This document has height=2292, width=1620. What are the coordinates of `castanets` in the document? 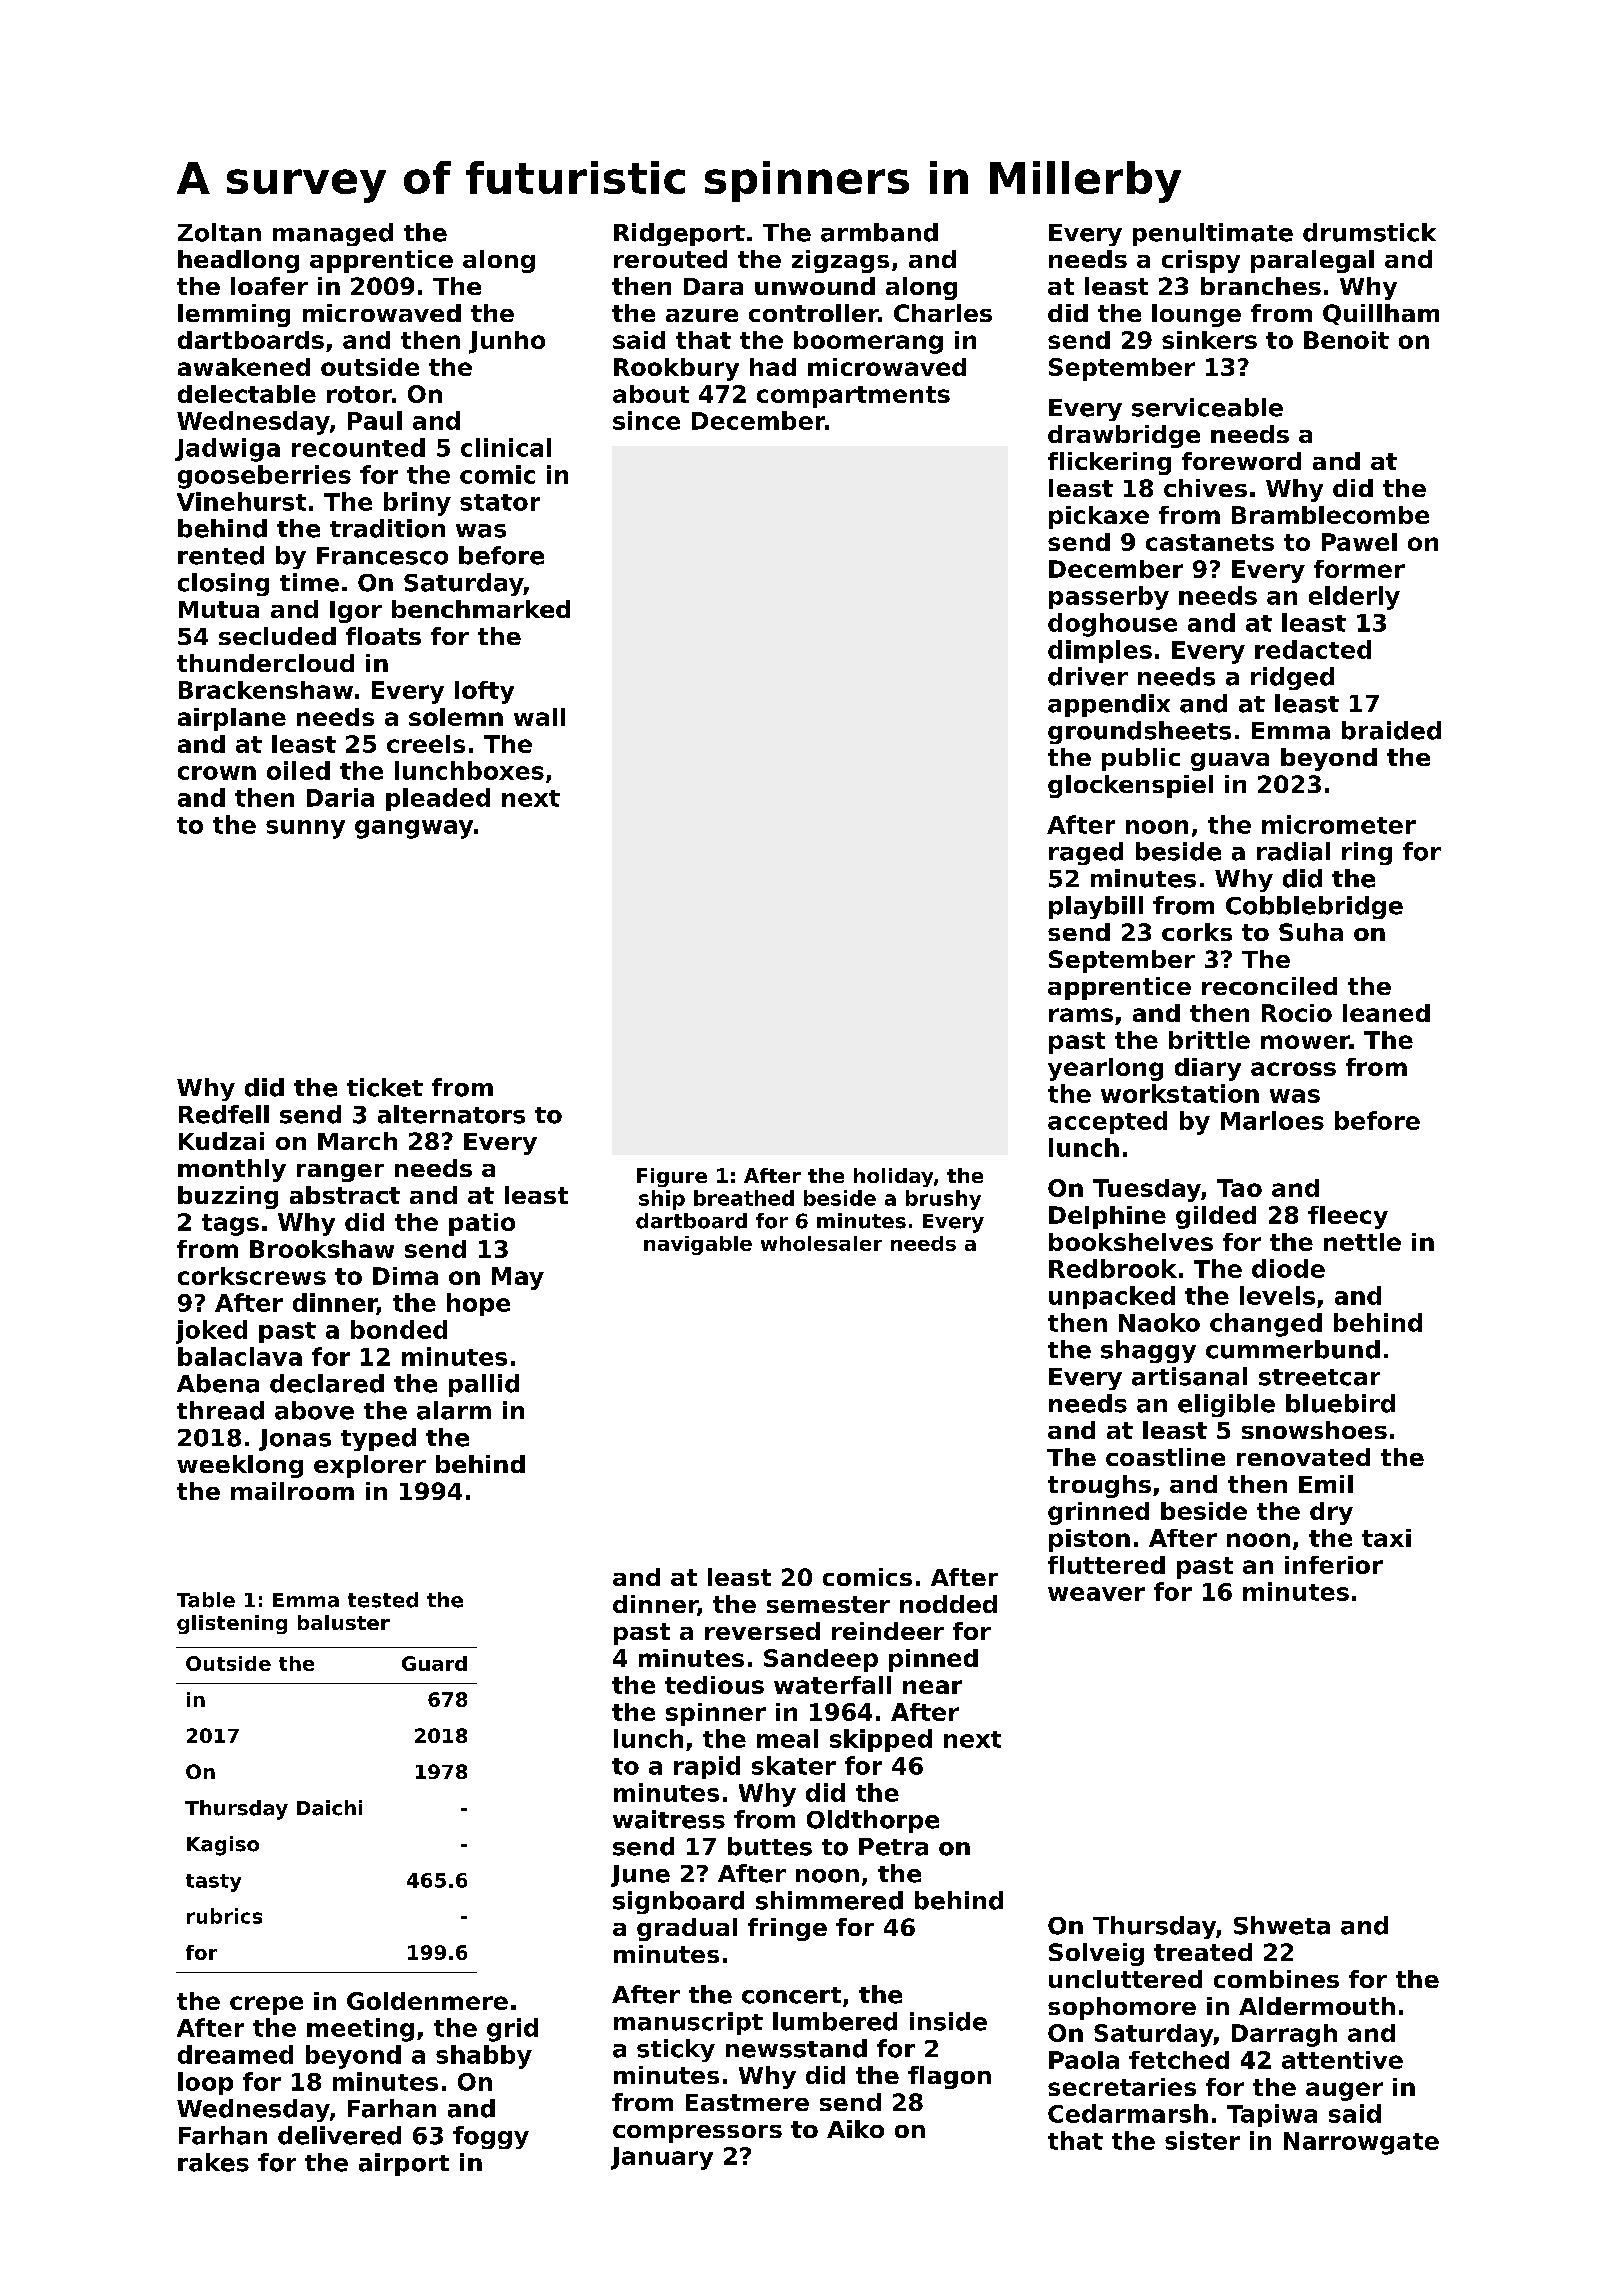 It's located at (1210, 542).
